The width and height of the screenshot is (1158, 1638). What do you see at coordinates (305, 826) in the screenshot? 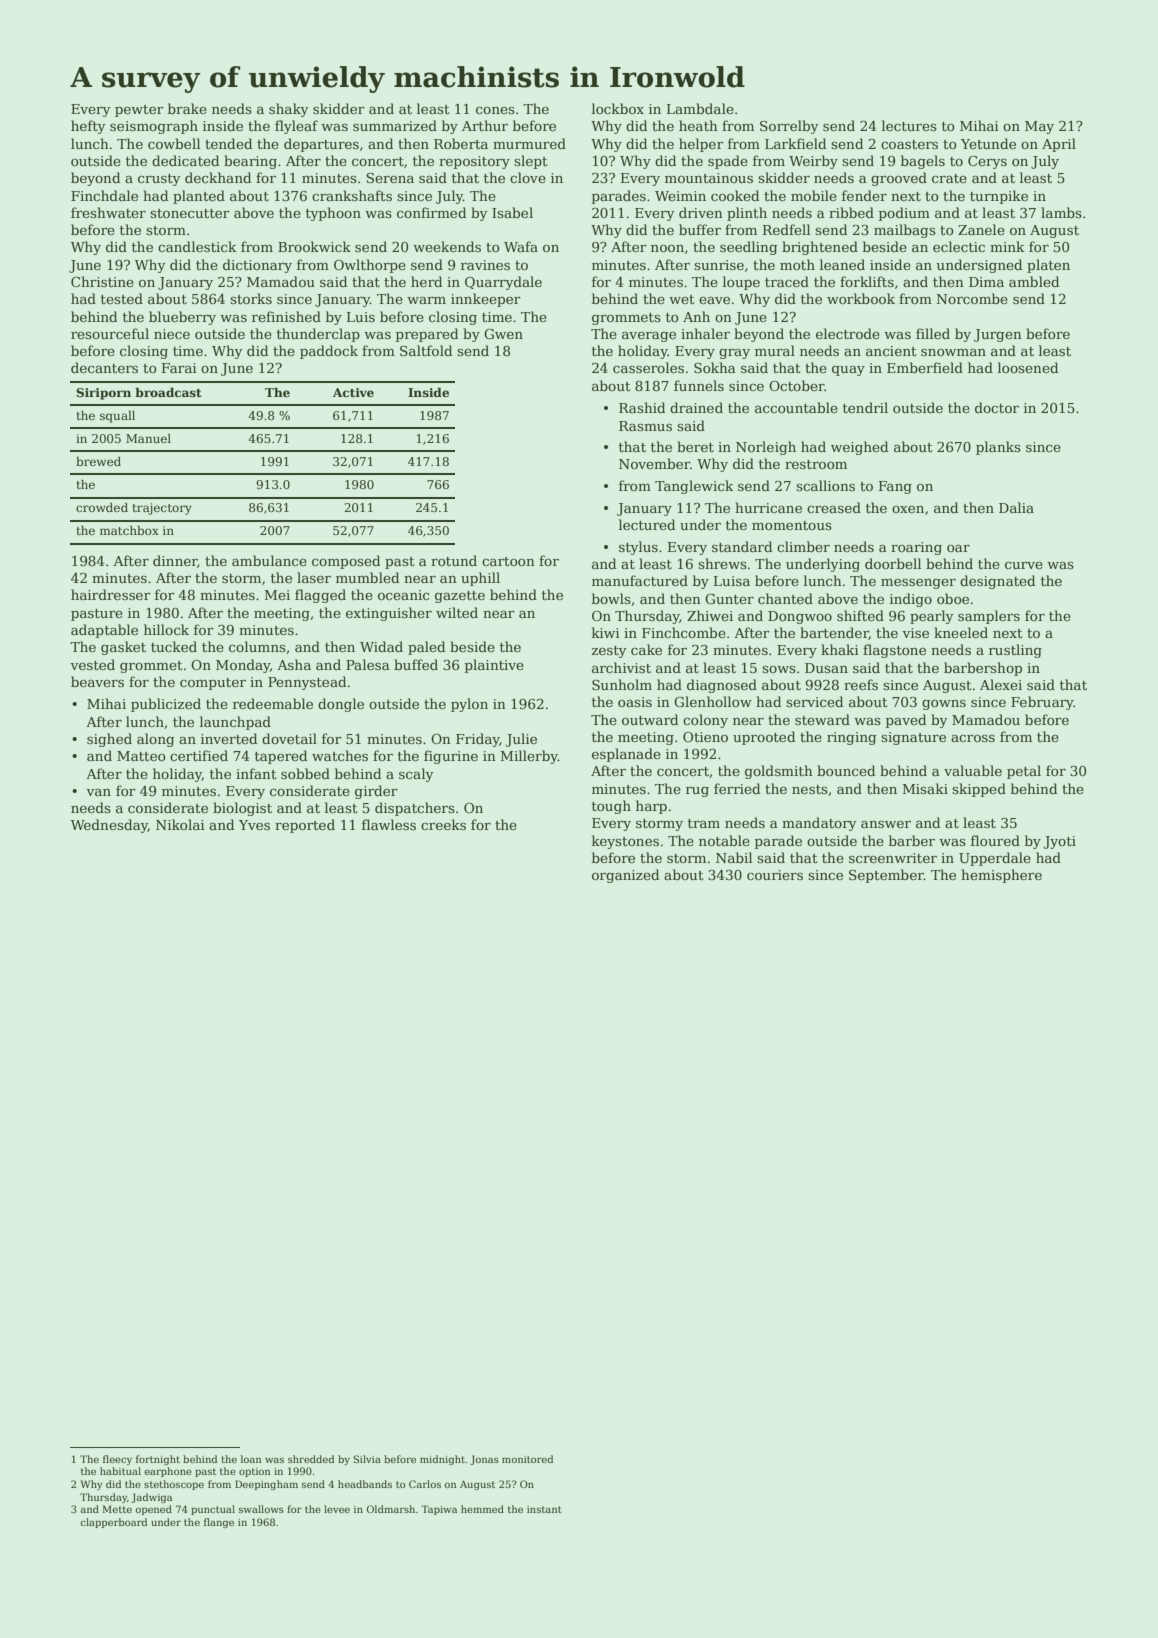
I see `reported` at bounding box center [305, 826].
